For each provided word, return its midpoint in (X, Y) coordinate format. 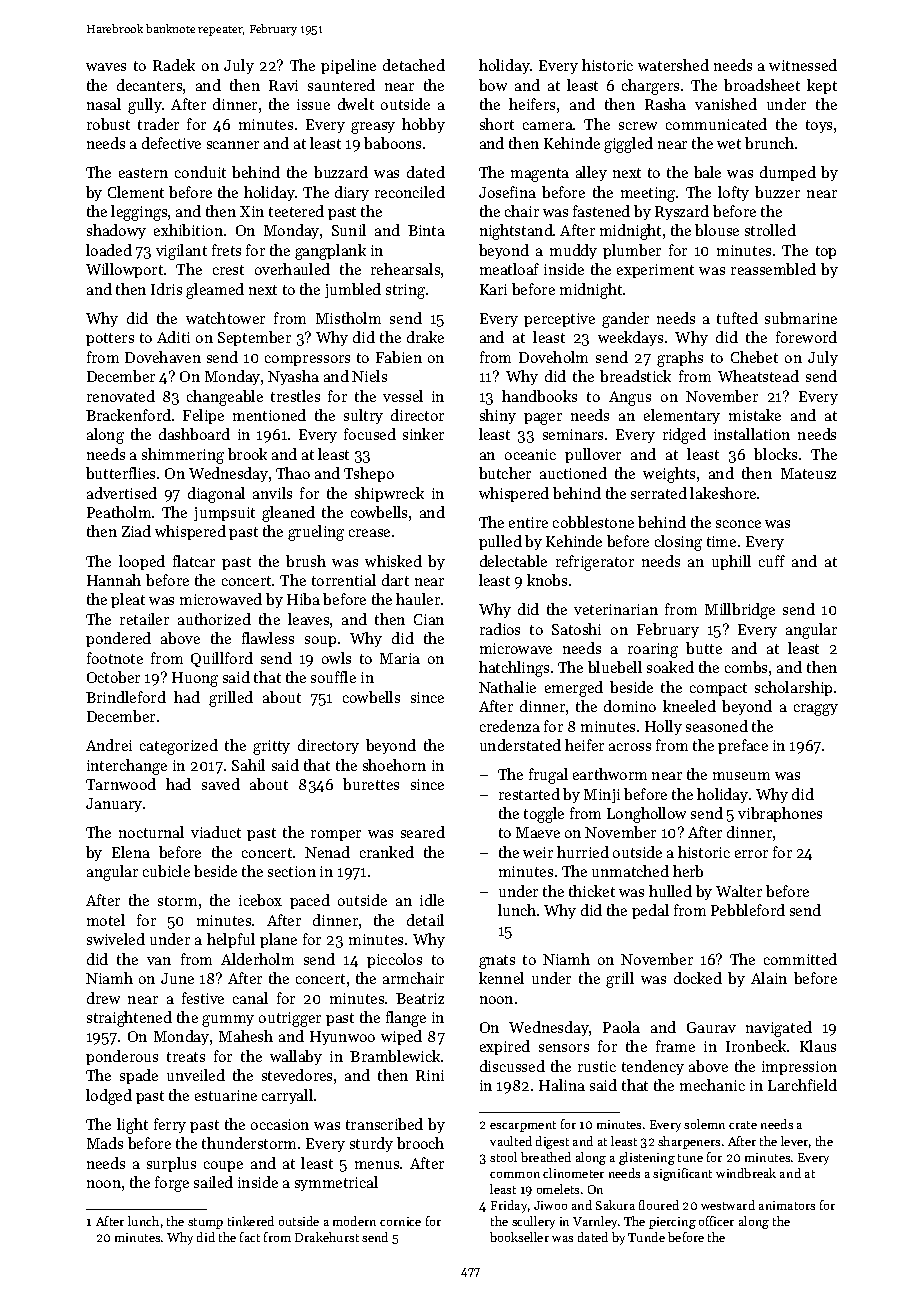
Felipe (203, 416)
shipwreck (389, 494)
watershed (673, 65)
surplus (171, 1164)
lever (794, 1141)
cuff (772, 561)
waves (106, 67)
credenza (510, 726)
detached (414, 65)
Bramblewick (395, 1056)
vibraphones (780, 814)
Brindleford (126, 697)
